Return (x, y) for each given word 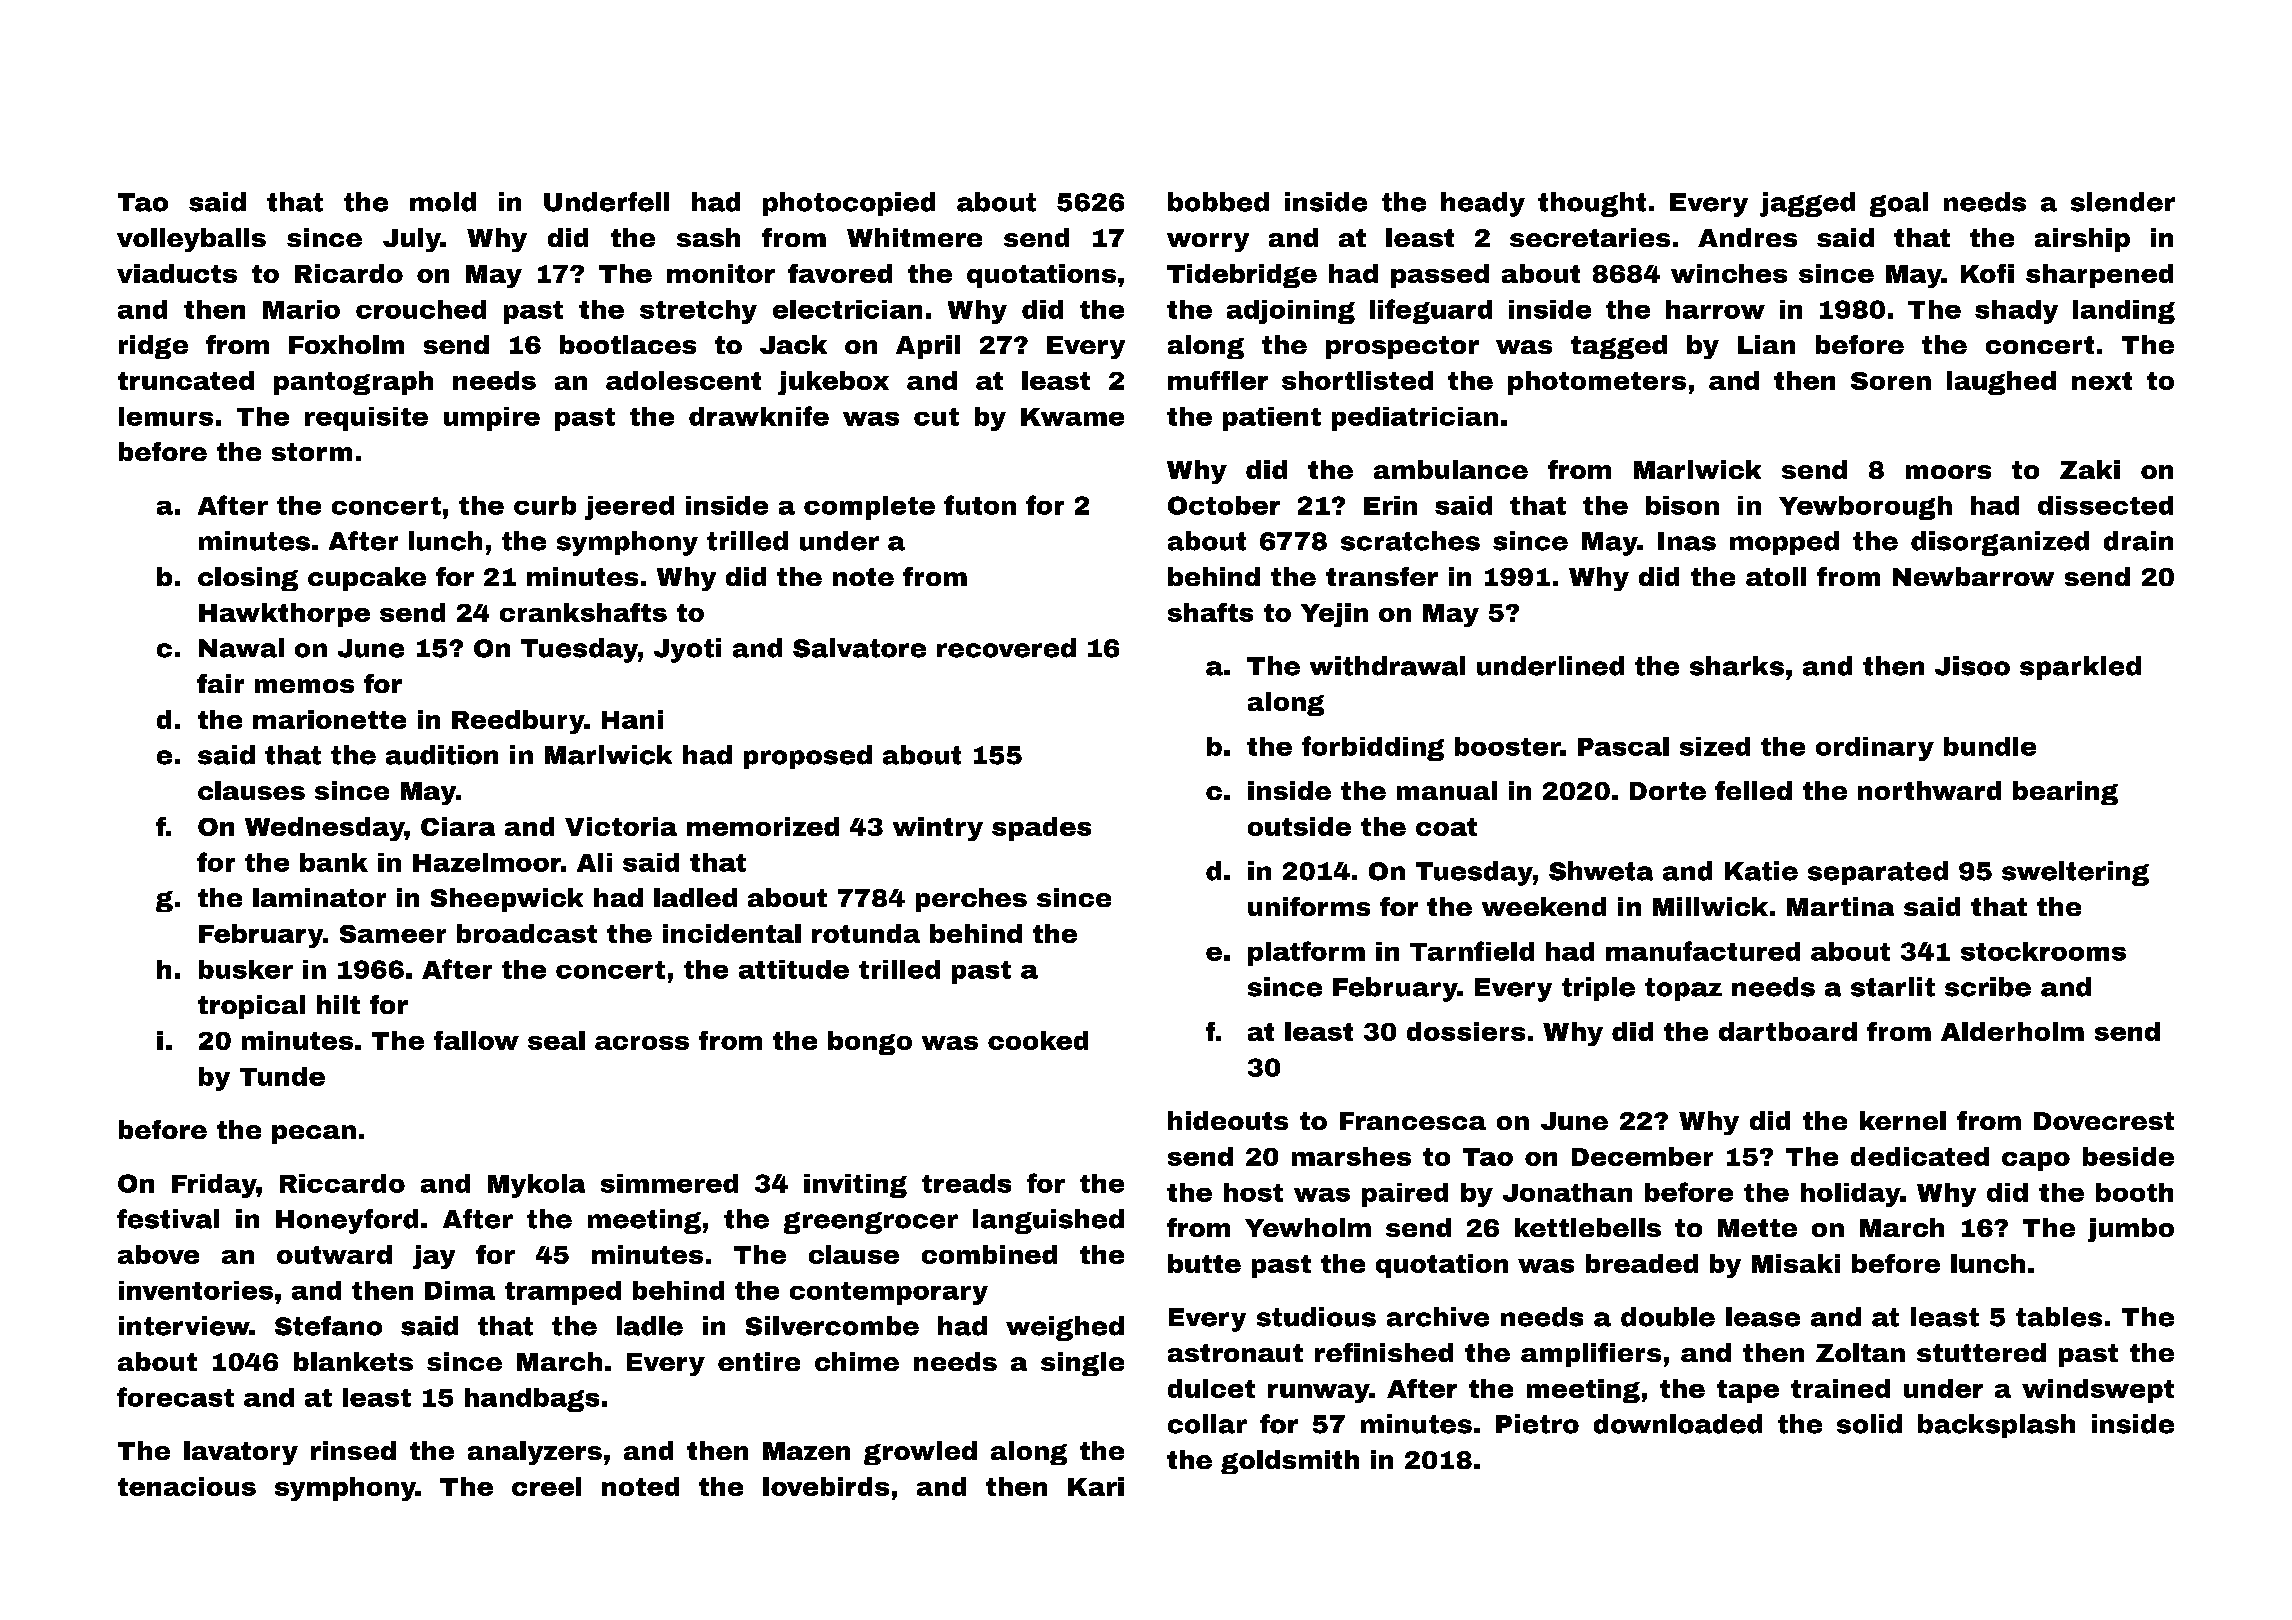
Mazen (806, 1451)
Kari (1096, 1486)
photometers (1597, 383)
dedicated (1920, 1156)
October (1224, 505)
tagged (1619, 347)
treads (966, 1183)
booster (1508, 746)
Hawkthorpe (284, 615)
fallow (476, 1040)
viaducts (177, 273)
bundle (1990, 746)
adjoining (1291, 312)
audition (442, 755)
